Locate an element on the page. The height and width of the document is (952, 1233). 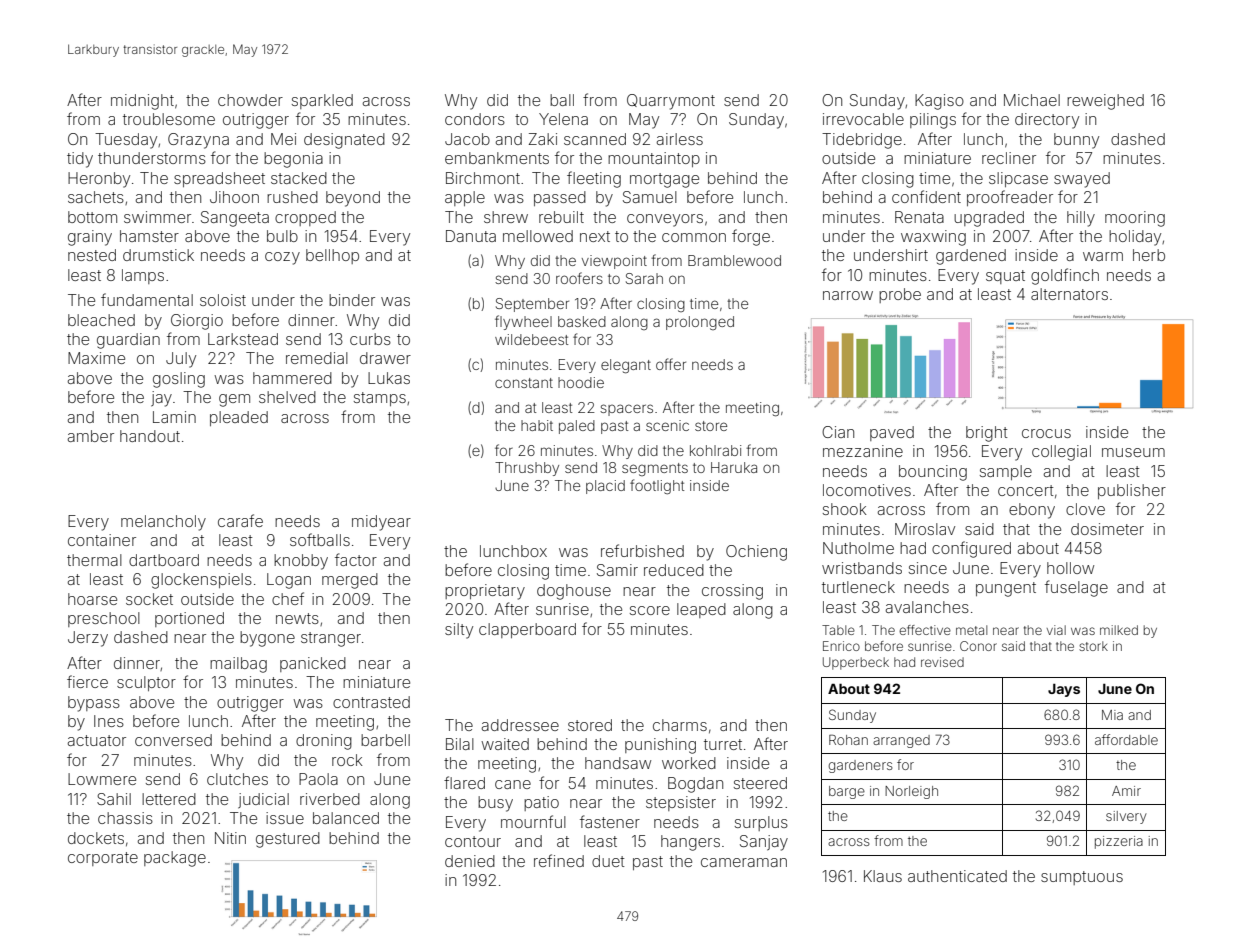
surplus is located at coordinates (761, 823).
